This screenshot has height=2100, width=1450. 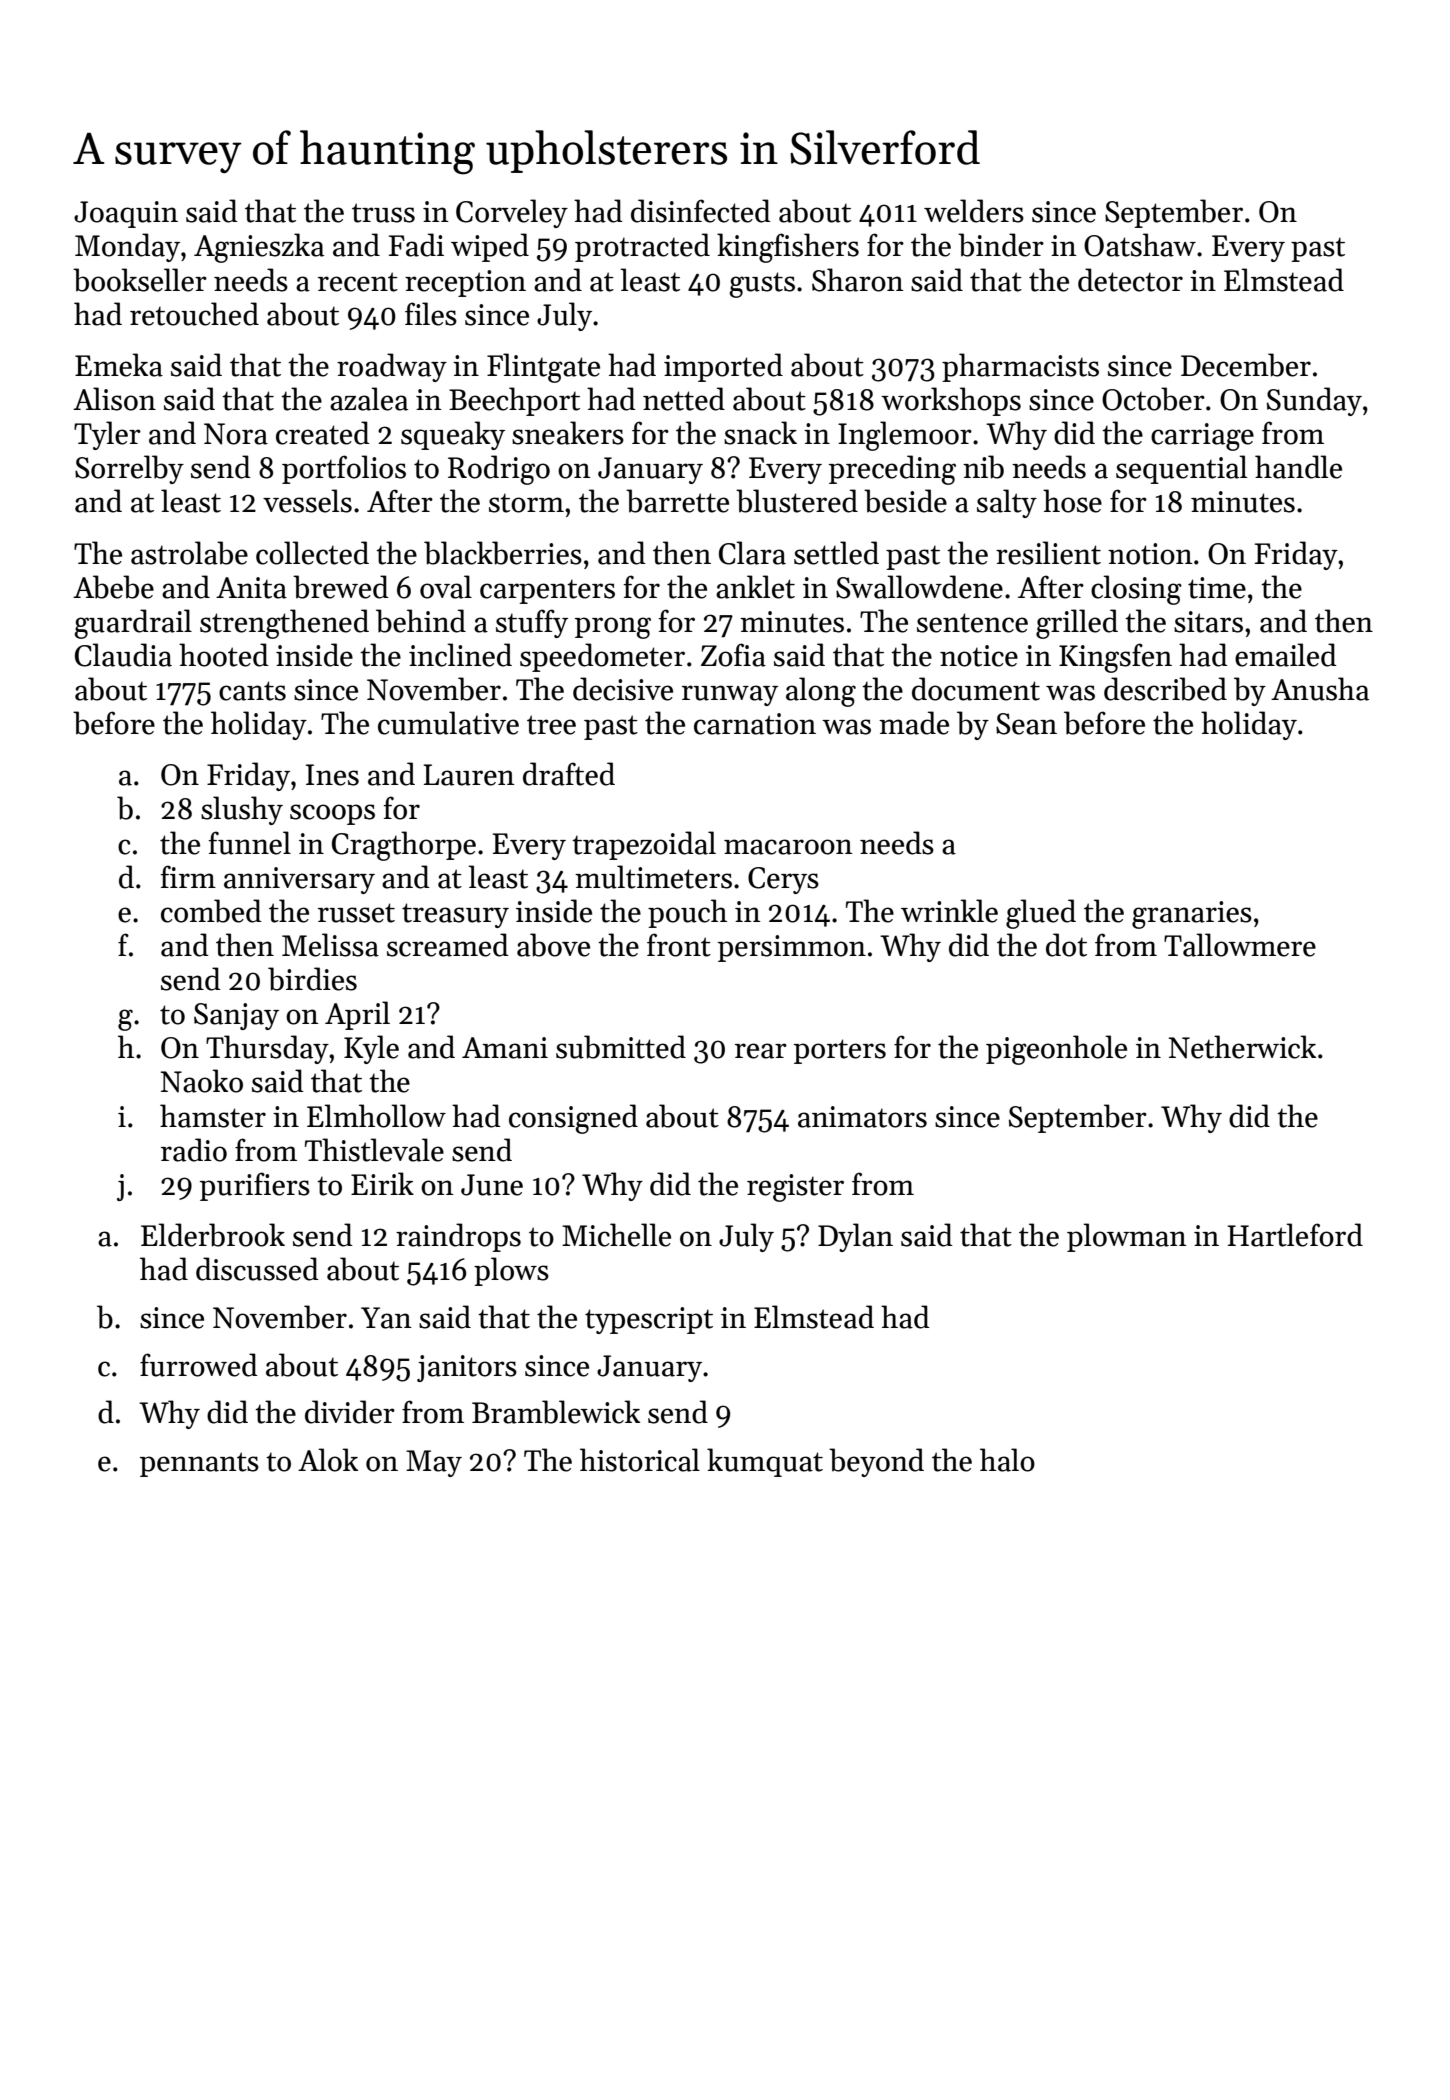 What do you see at coordinates (1295, 1235) in the screenshot?
I see `Hartleford` at bounding box center [1295, 1235].
